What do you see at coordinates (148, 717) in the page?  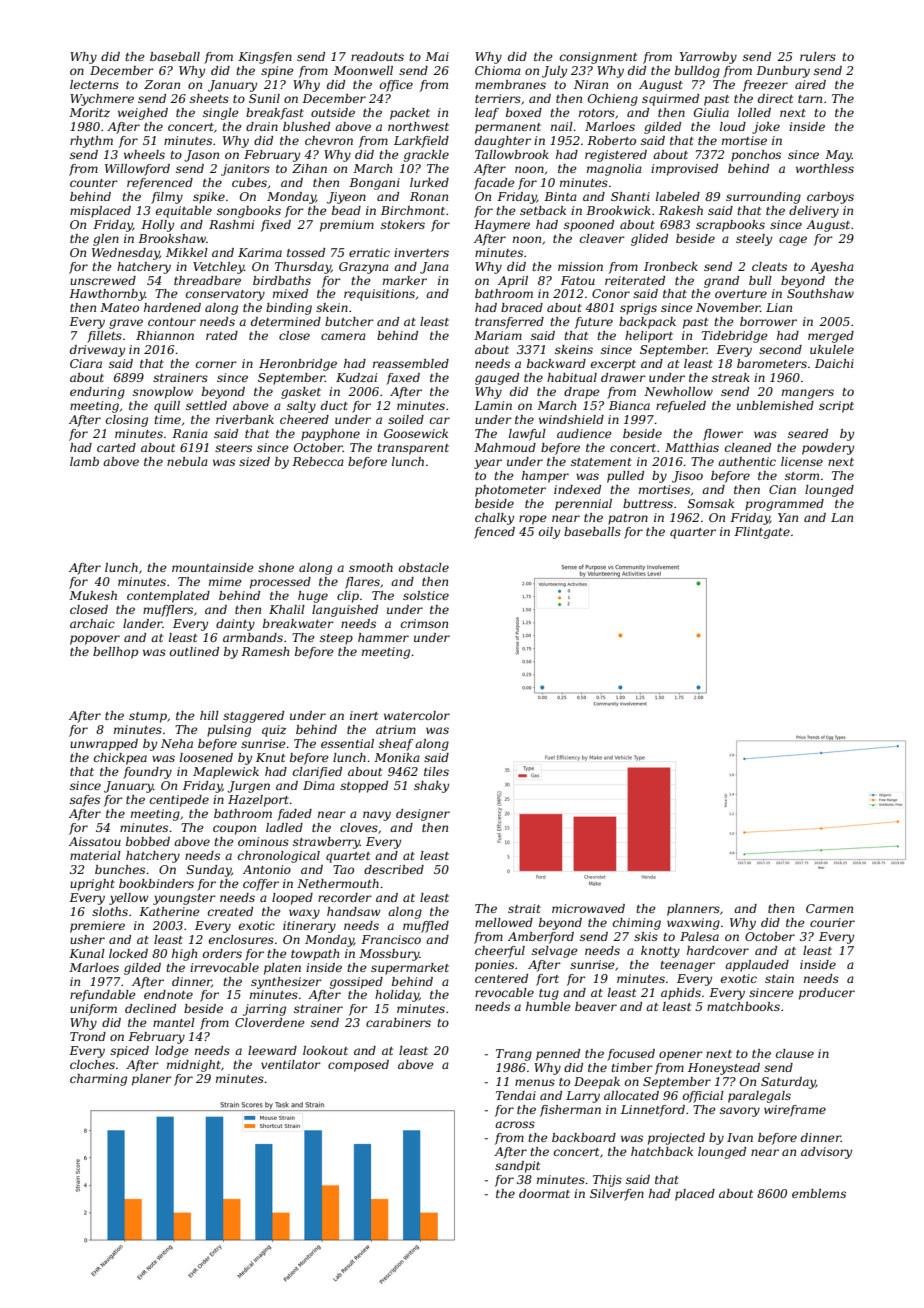 I see `stump` at bounding box center [148, 717].
